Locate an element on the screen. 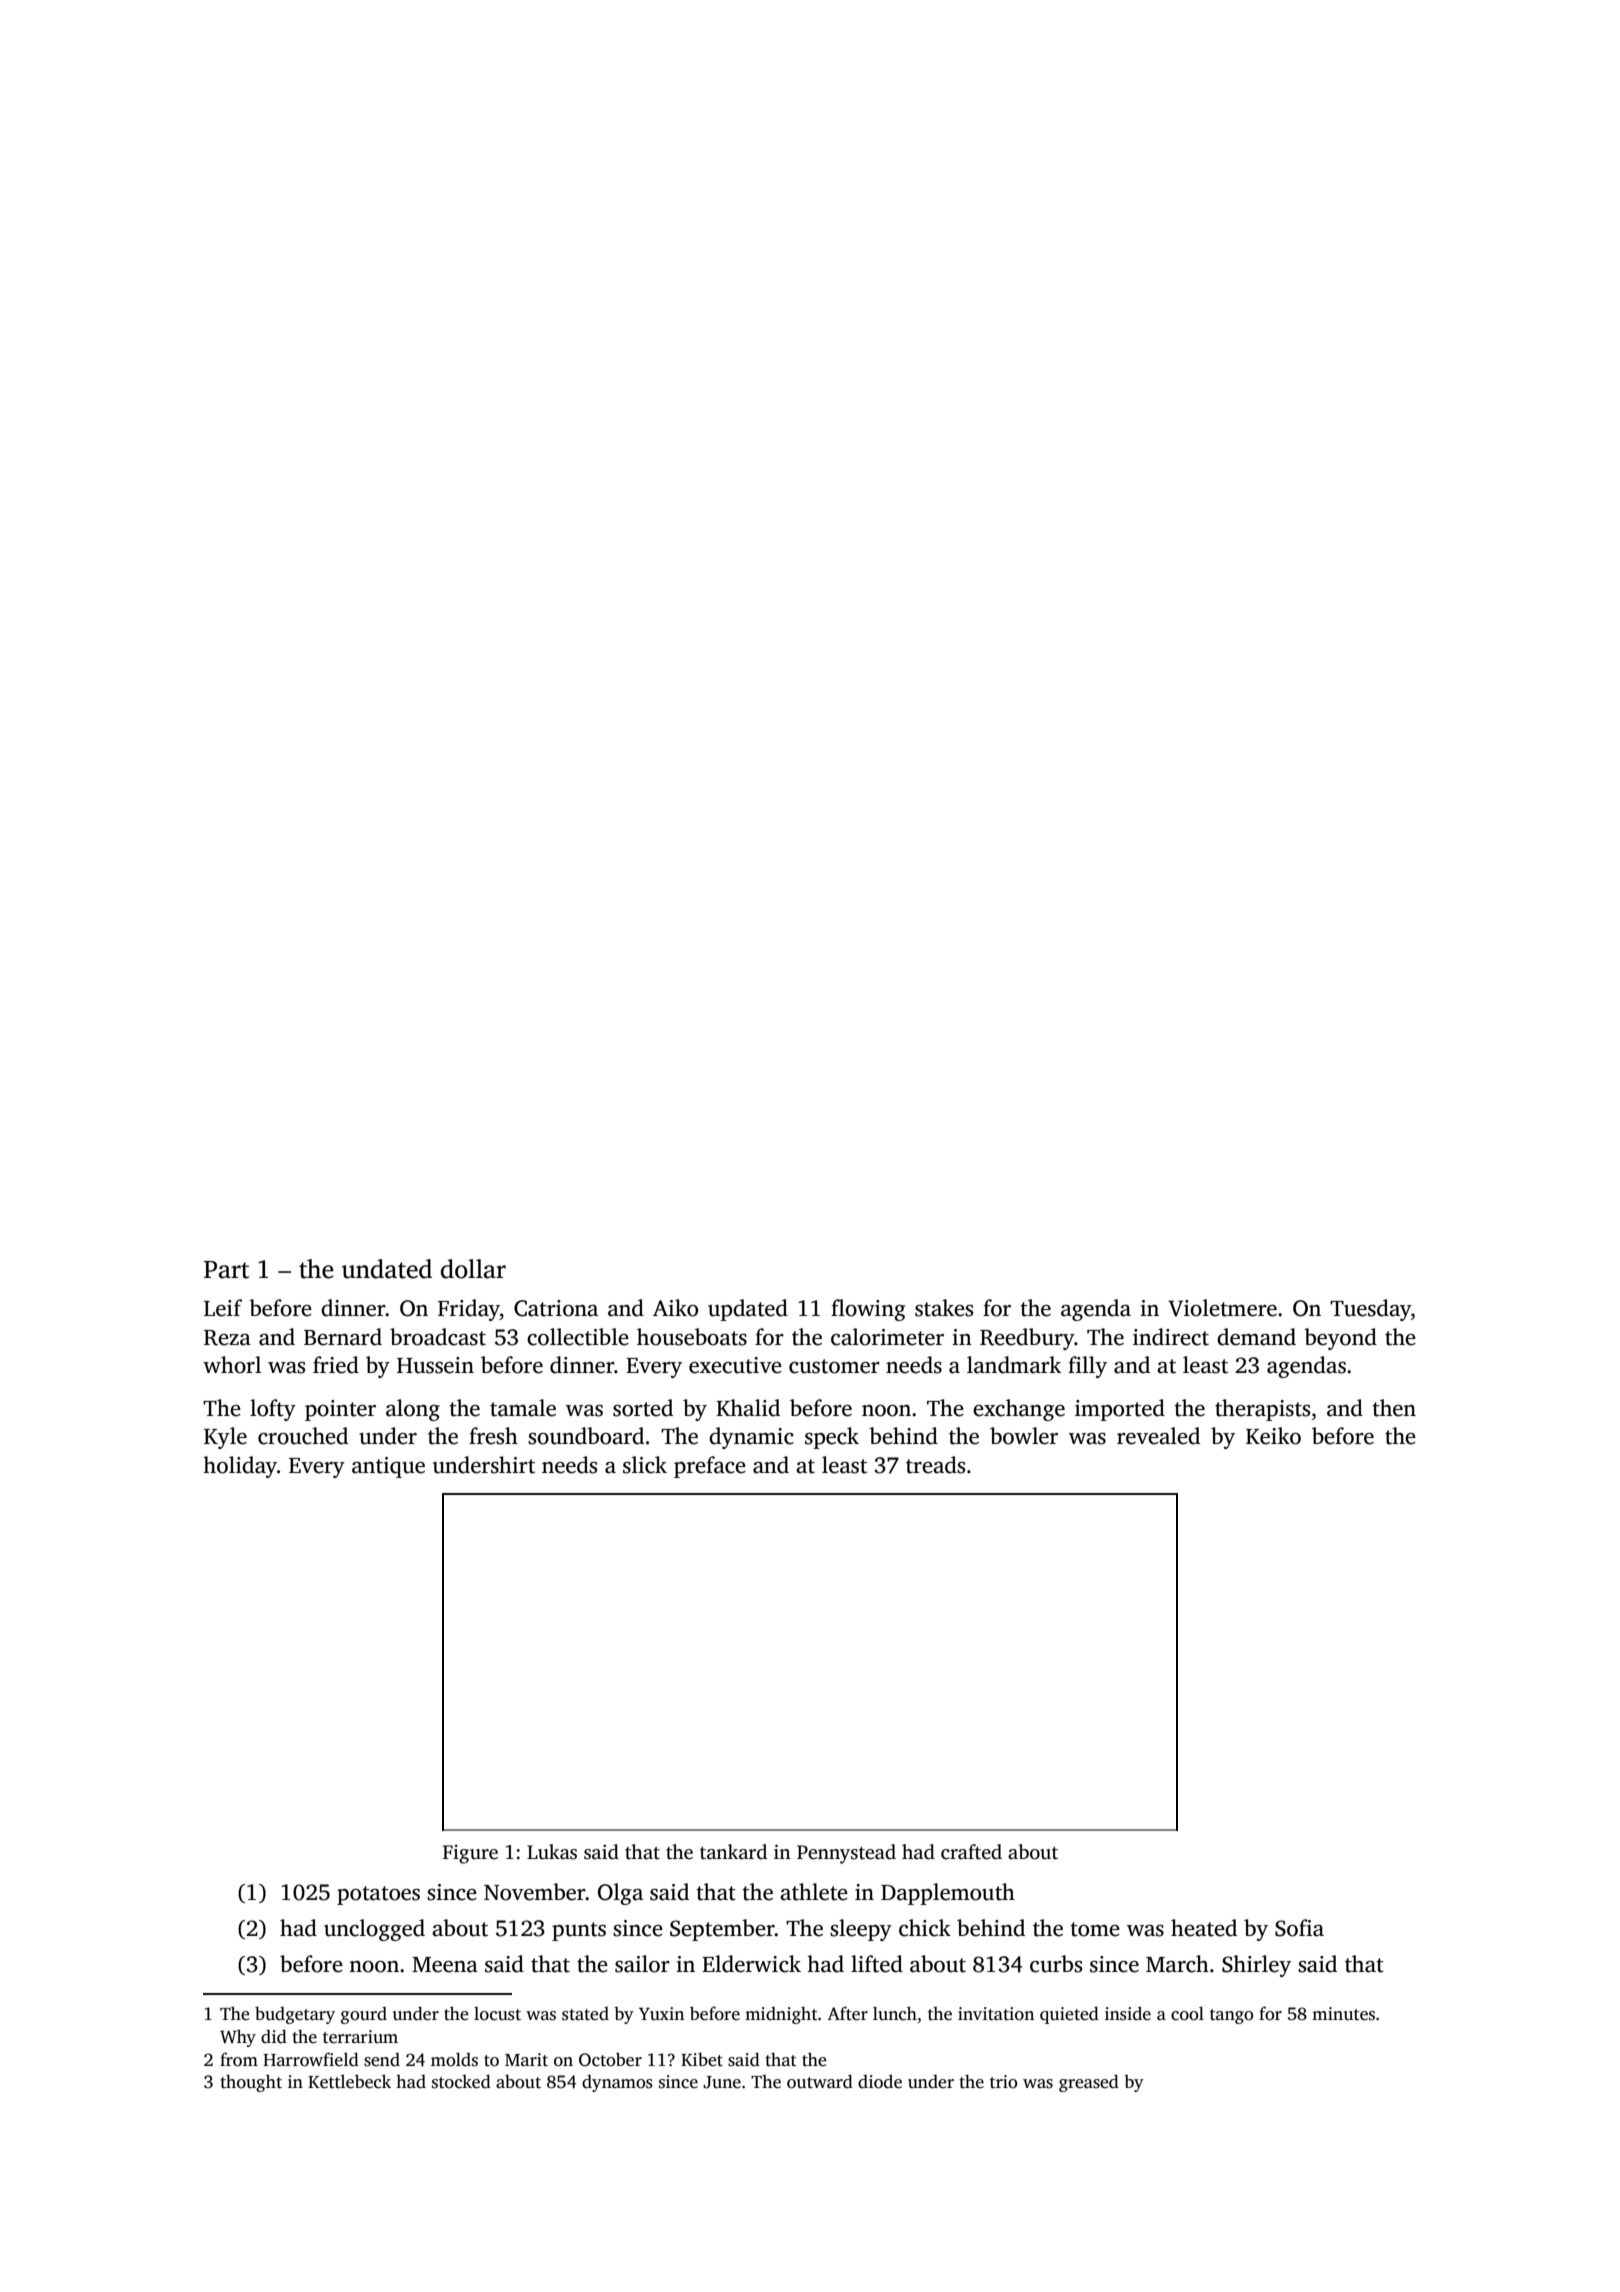 The image size is (1620, 2292). outward is located at coordinates (820, 2081).
